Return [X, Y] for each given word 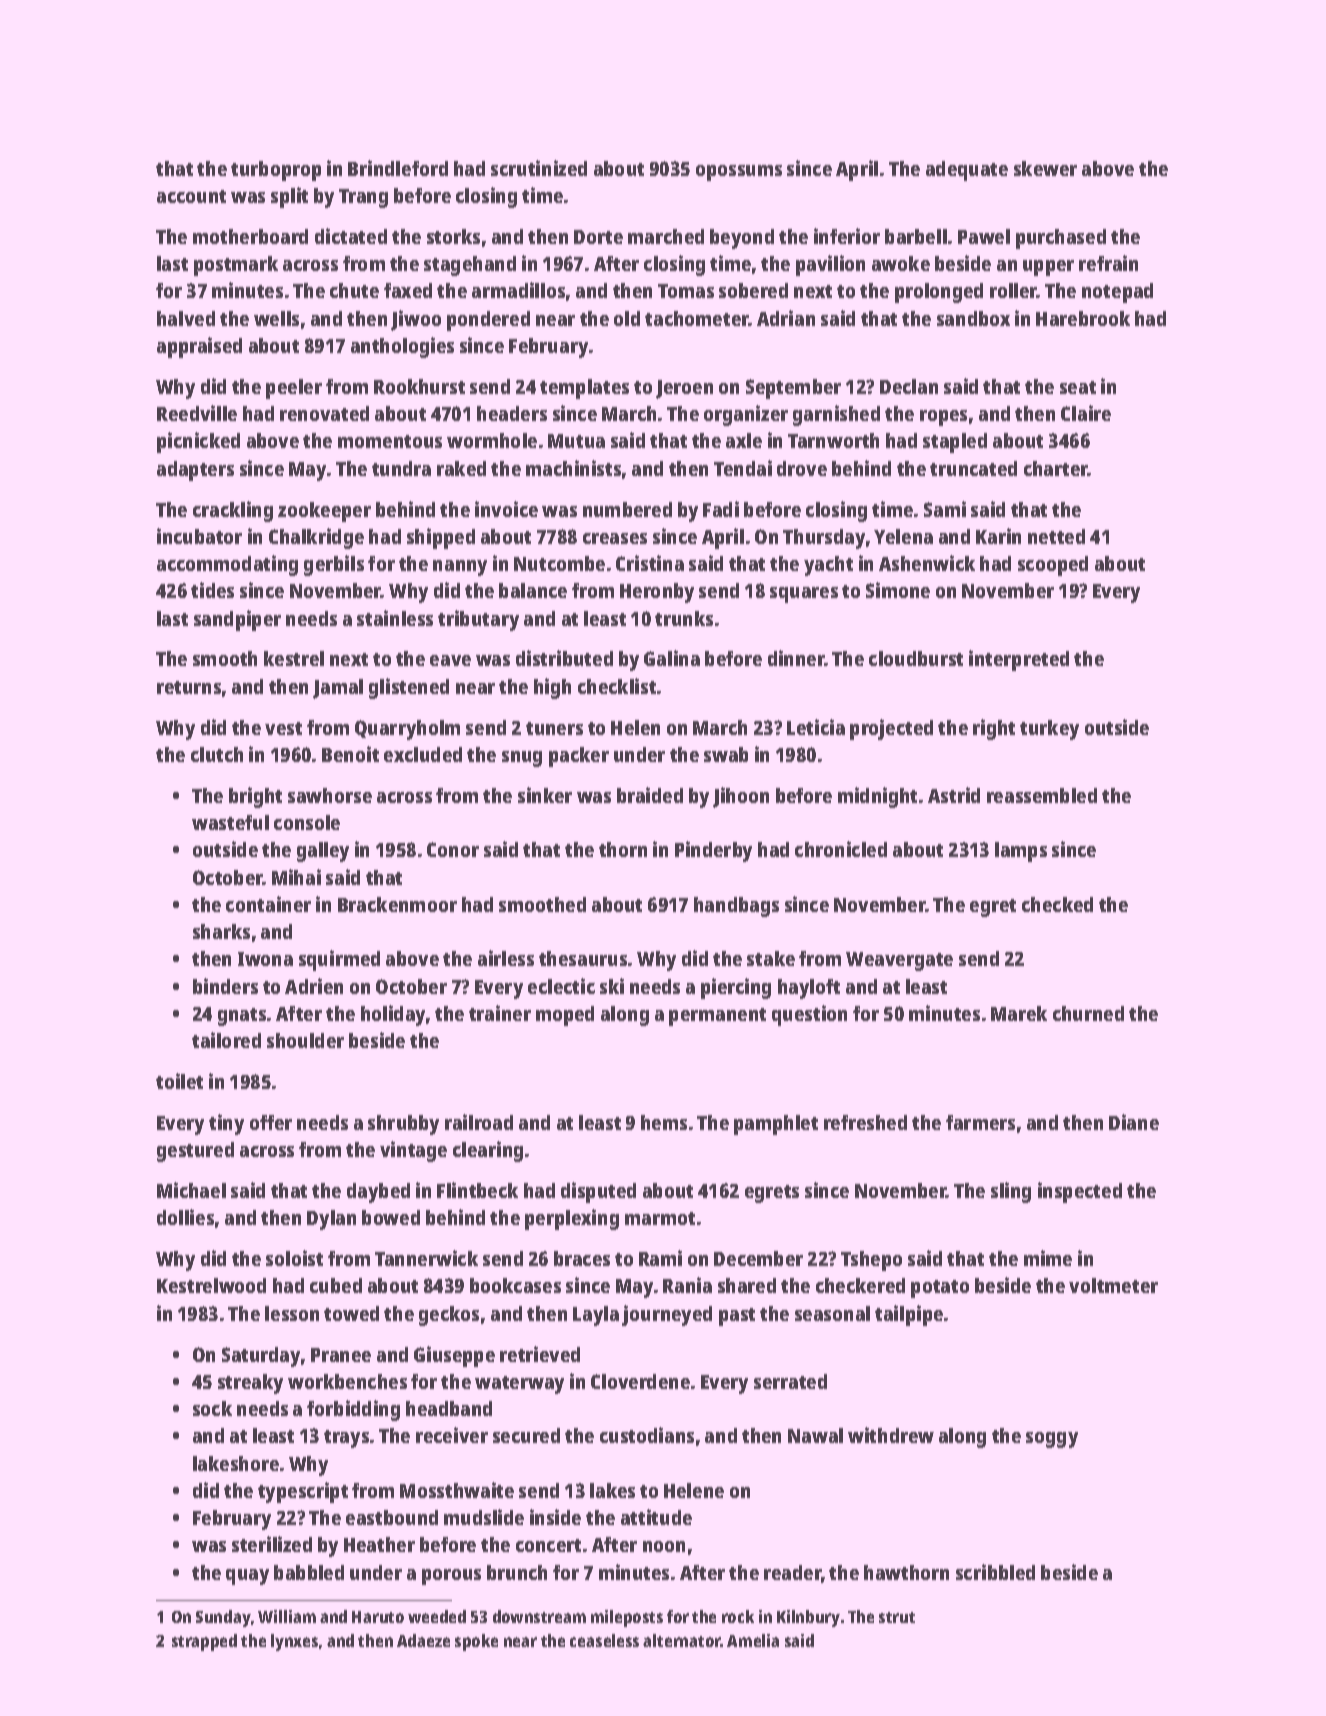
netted [1056, 536]
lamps [1021, 852]
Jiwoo [416, 320]
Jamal [338, 689]
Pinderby [713, 851]
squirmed [339, 960]
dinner [796, 658]
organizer [746, 415]
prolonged [939, 293]
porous [451, 1577]
